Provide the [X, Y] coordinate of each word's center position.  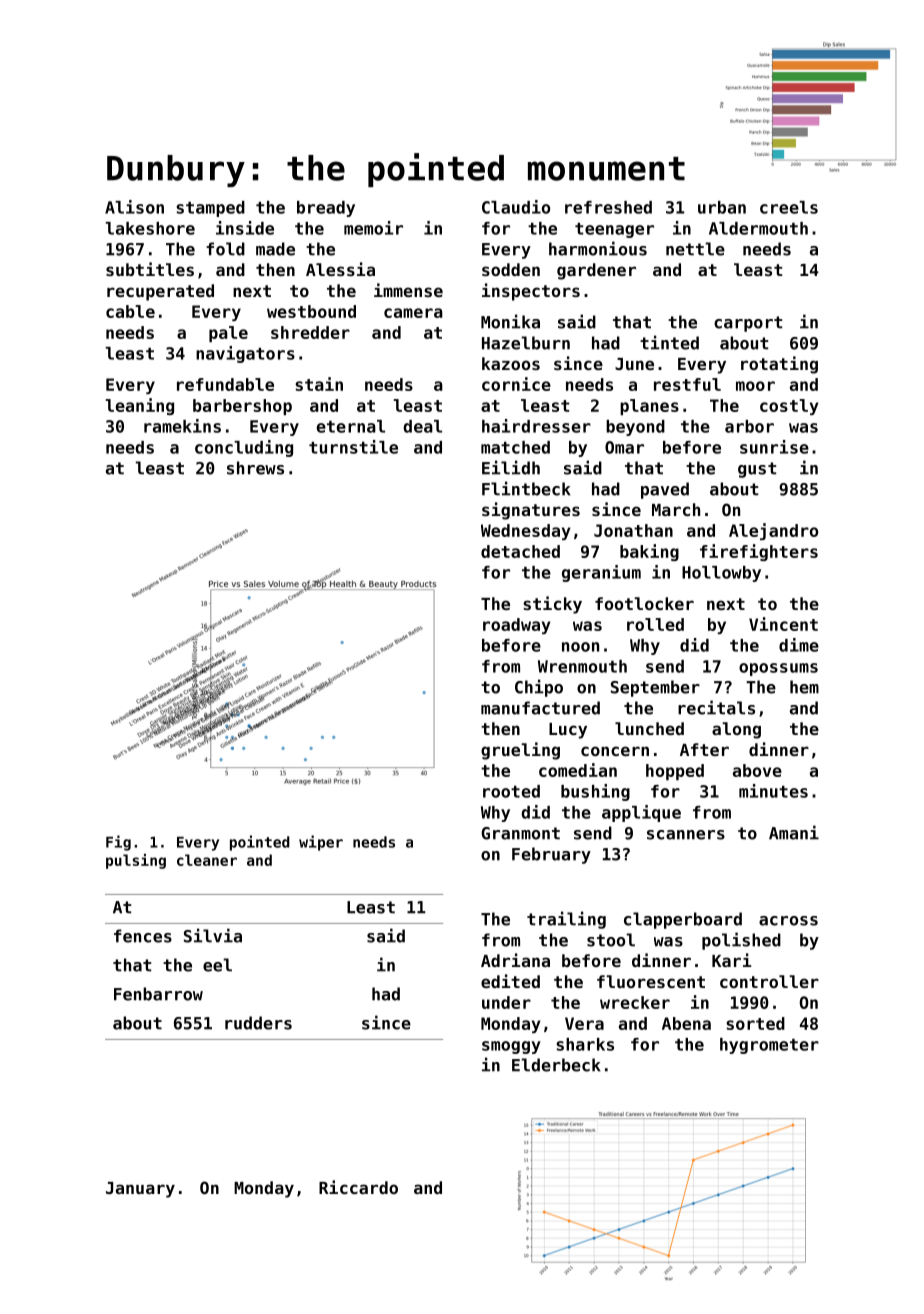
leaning [140, 406]
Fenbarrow [158, 994]
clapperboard [683, 920]
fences [143, 936]
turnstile [353, 447]
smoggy [511, 1047]
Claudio [516, 207]
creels [789, 207]
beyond [635, 428]
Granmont [520, 833]
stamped [210, 209]
